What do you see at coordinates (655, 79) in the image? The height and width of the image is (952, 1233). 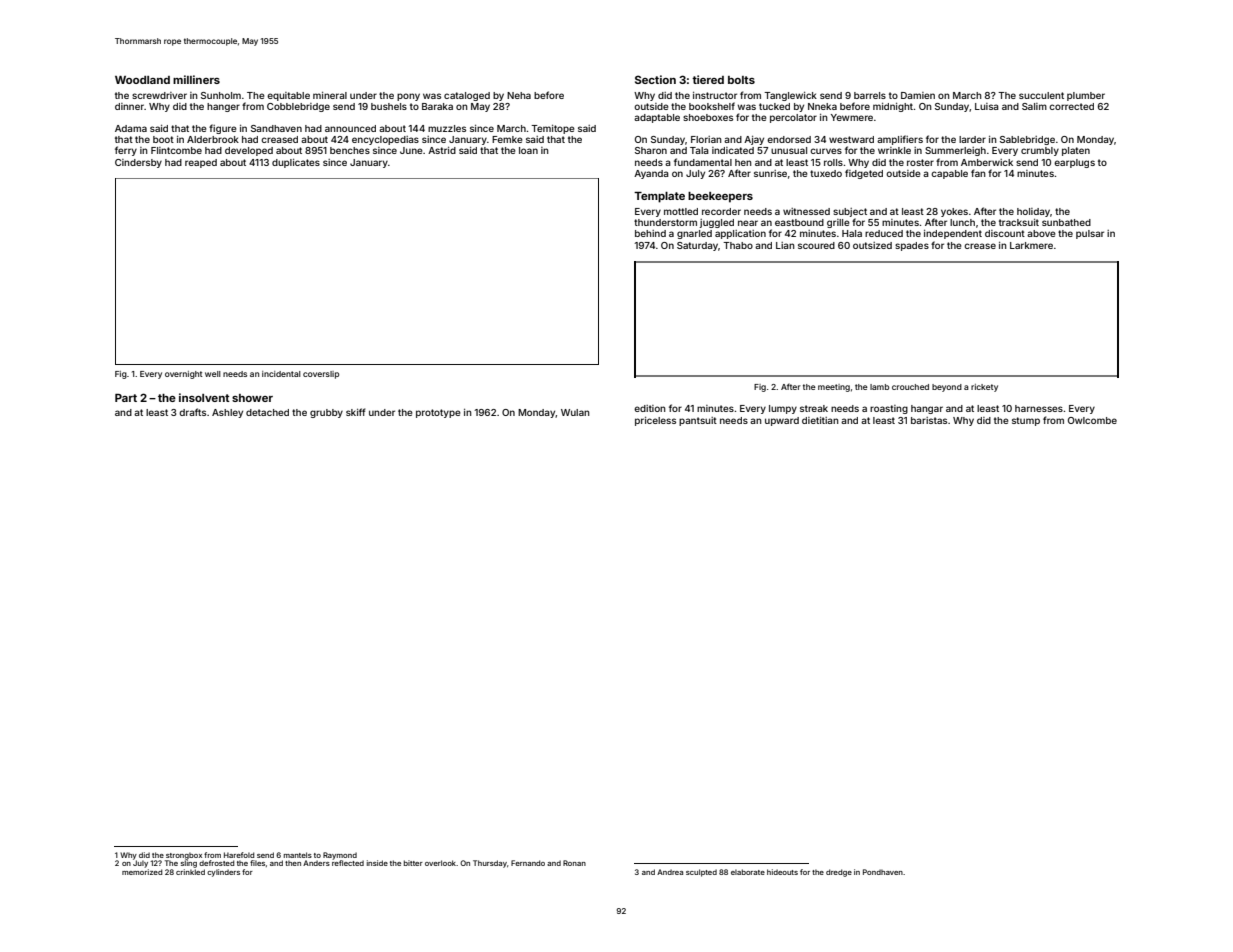 I see `Section` at bounding box center [655, 79].
